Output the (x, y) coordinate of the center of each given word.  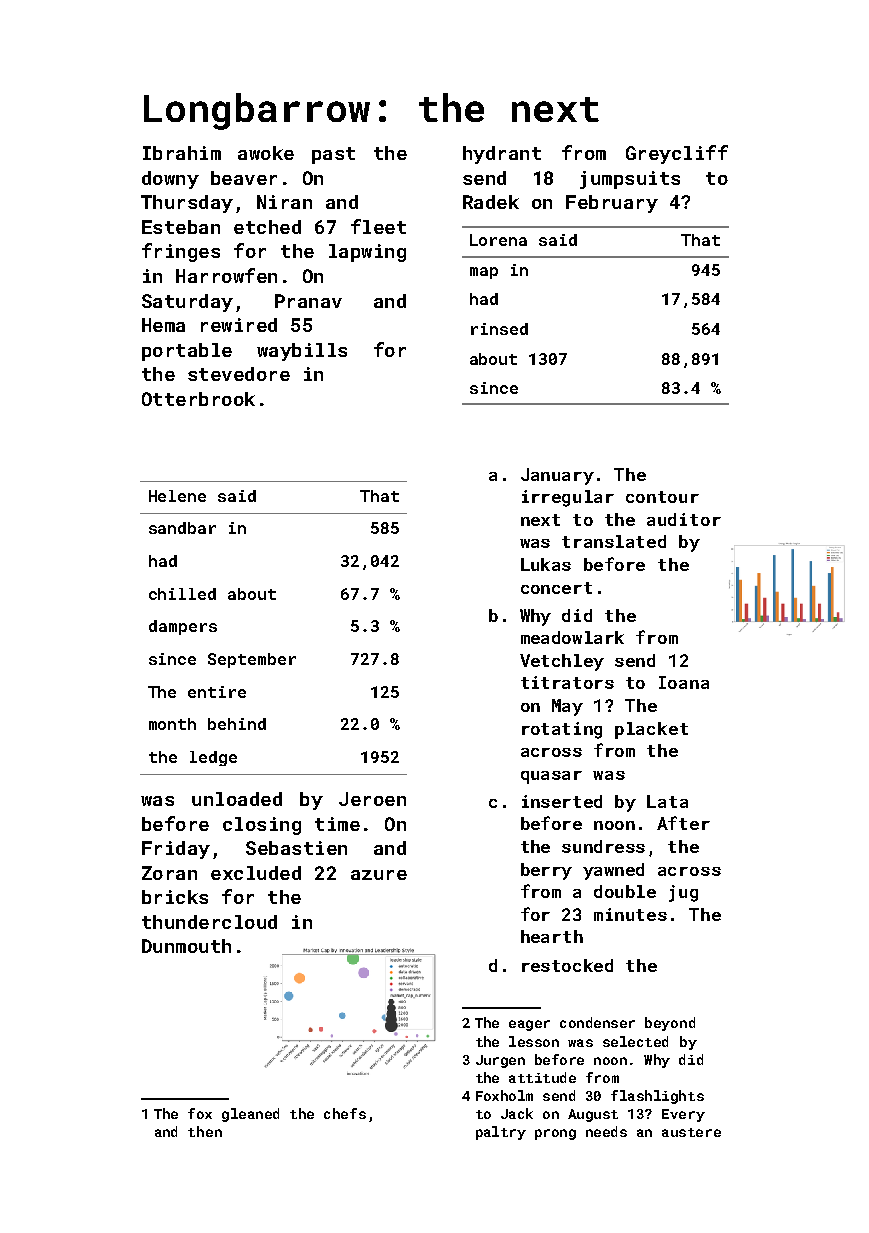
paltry (501, 1133)
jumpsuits (630, 180)
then (205, 1131)
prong (555, 1134)
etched (267, 227)
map (484, 273)
